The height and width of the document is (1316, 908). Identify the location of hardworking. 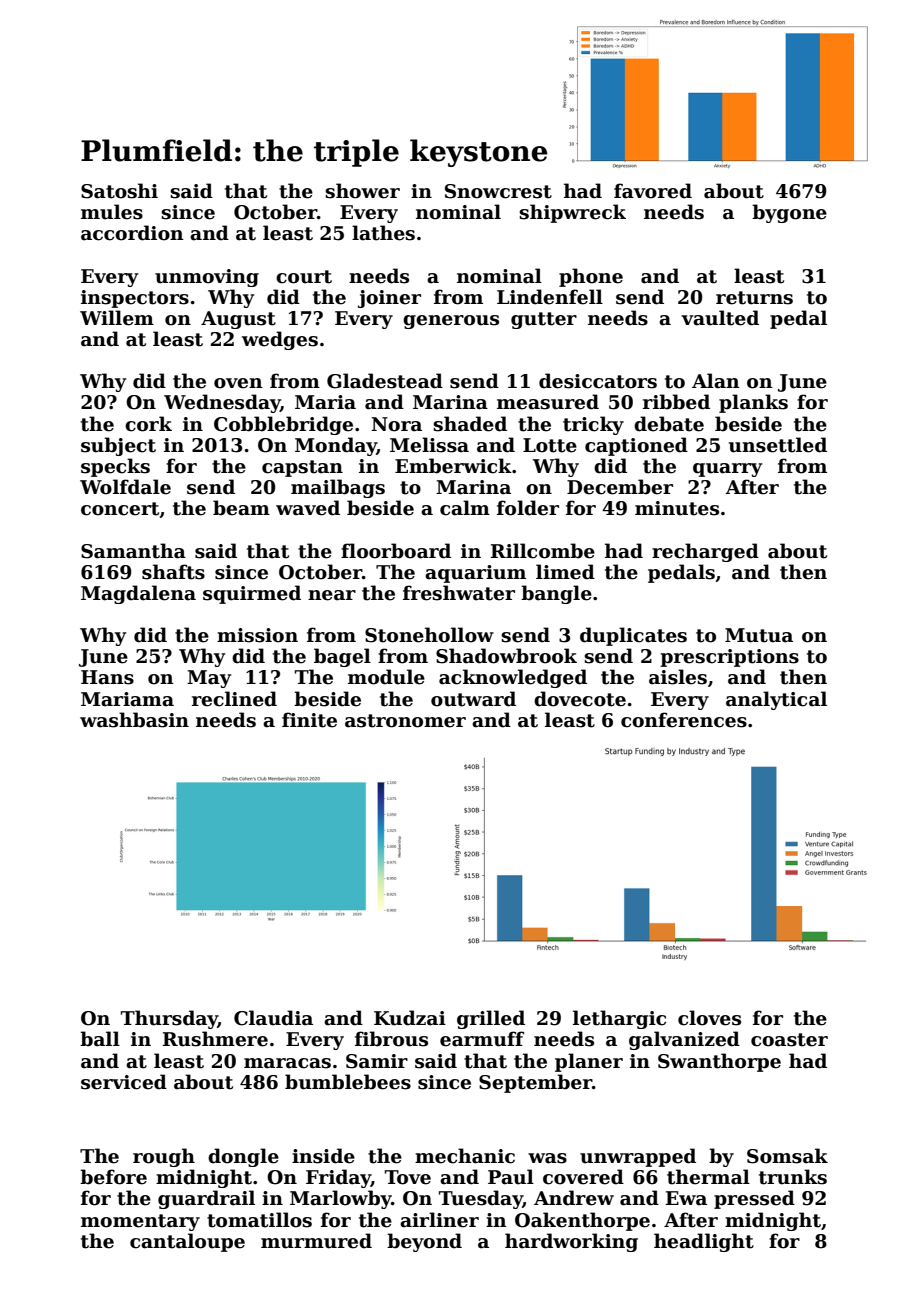
(571, 1242).
